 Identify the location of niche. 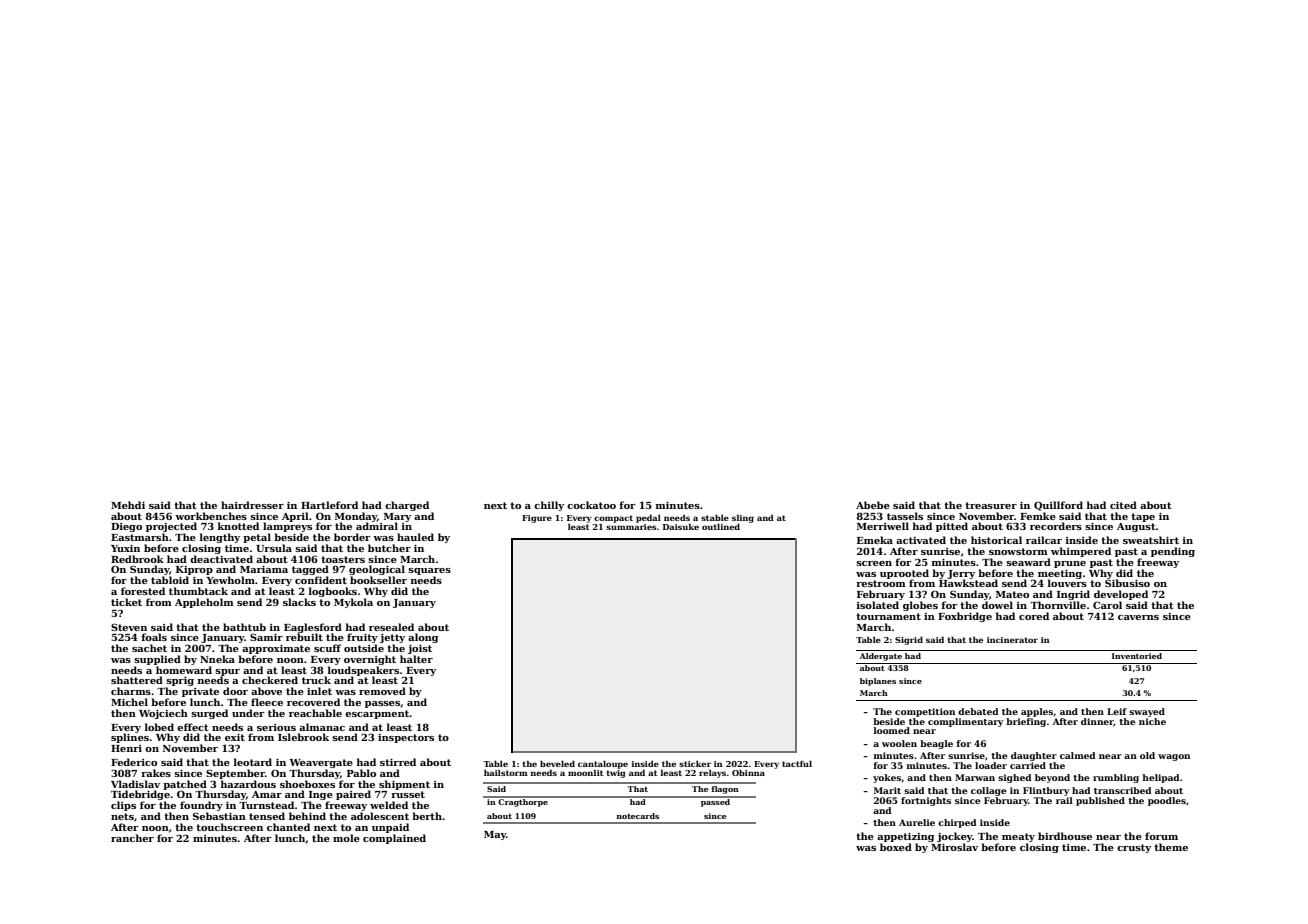
(1152, 721).
